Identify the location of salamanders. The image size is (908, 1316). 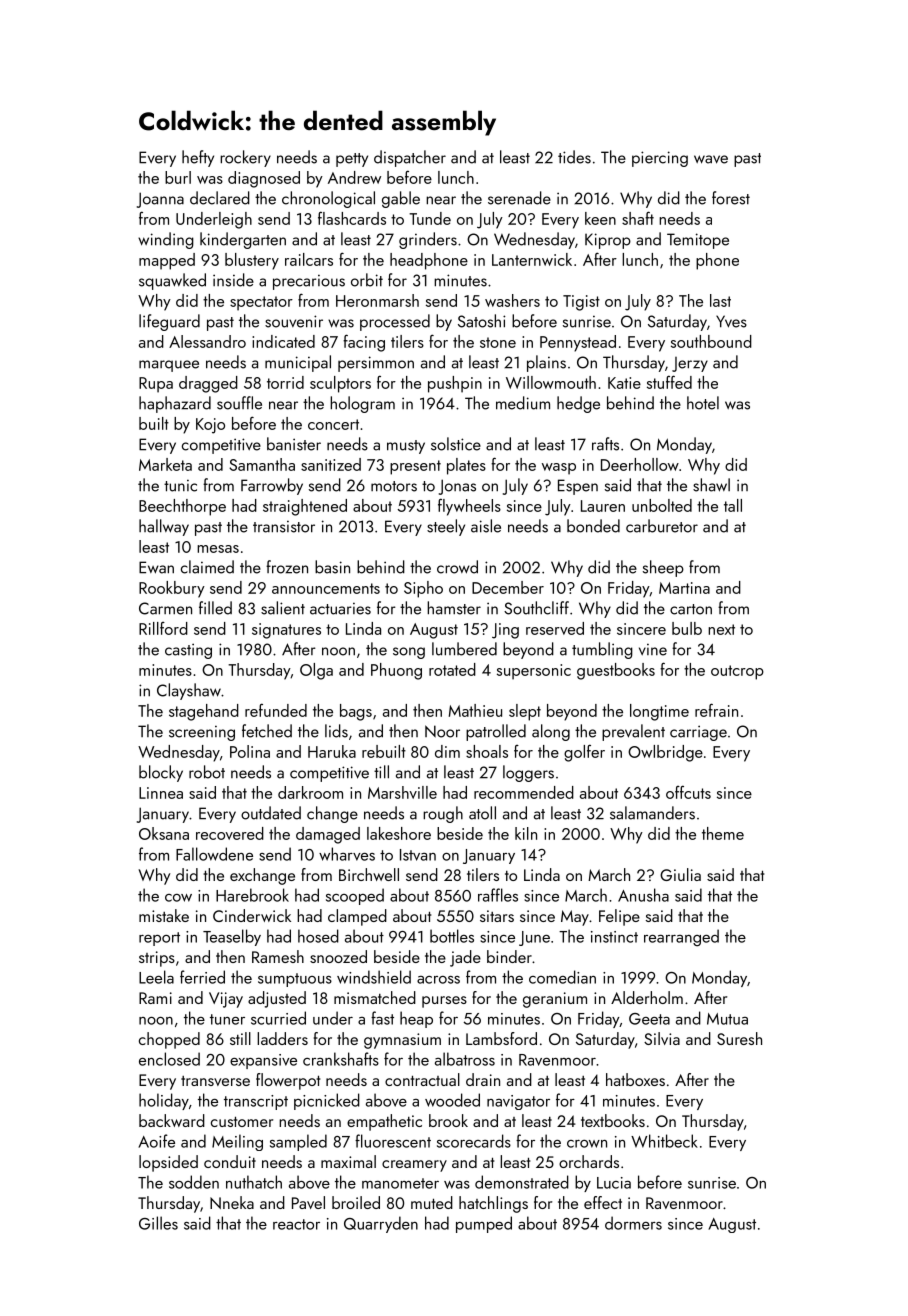
(652, 813).
